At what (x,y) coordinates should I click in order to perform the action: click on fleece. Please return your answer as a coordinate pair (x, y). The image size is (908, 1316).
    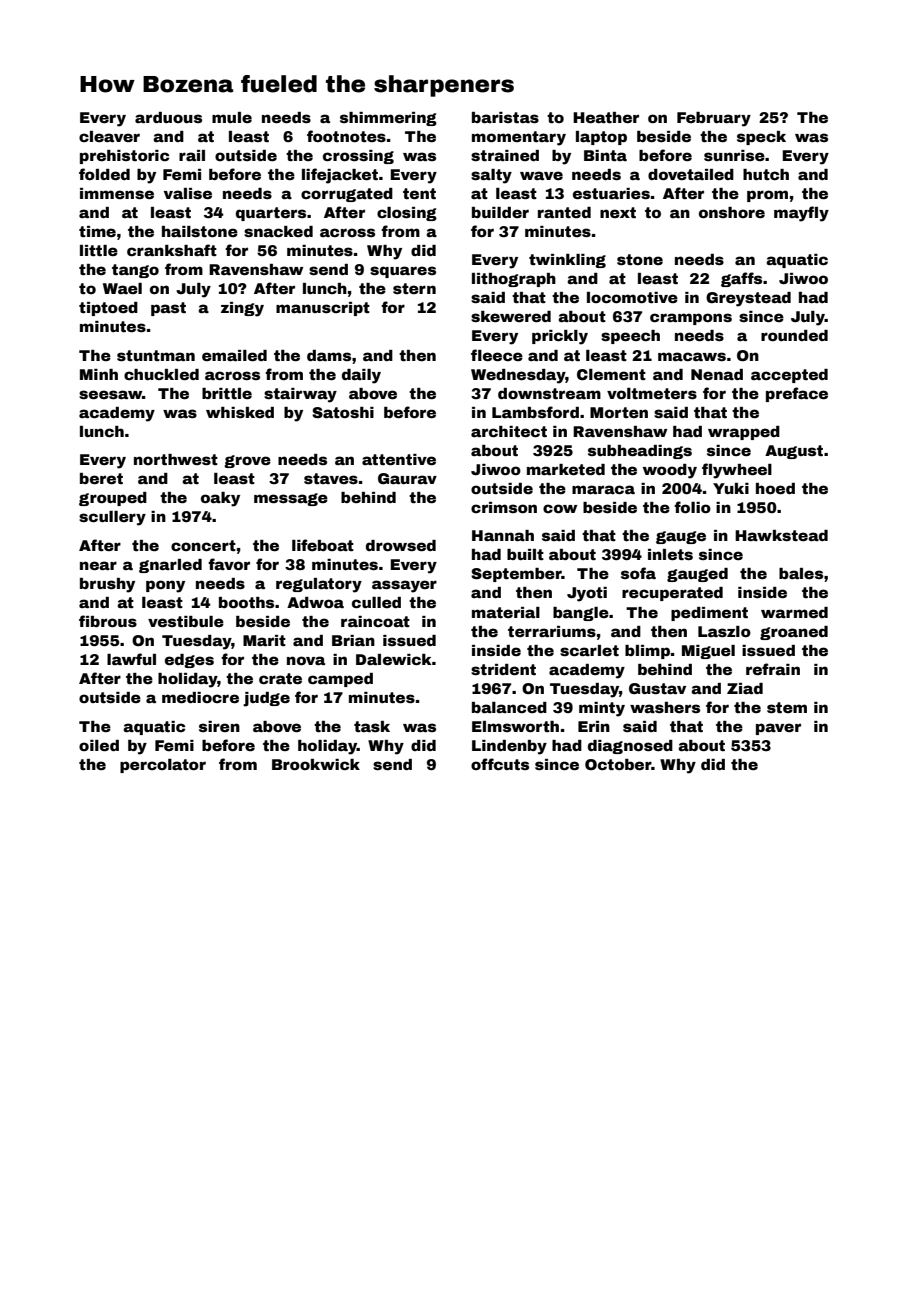
    Looking at the image, I should click on (497, 355).
